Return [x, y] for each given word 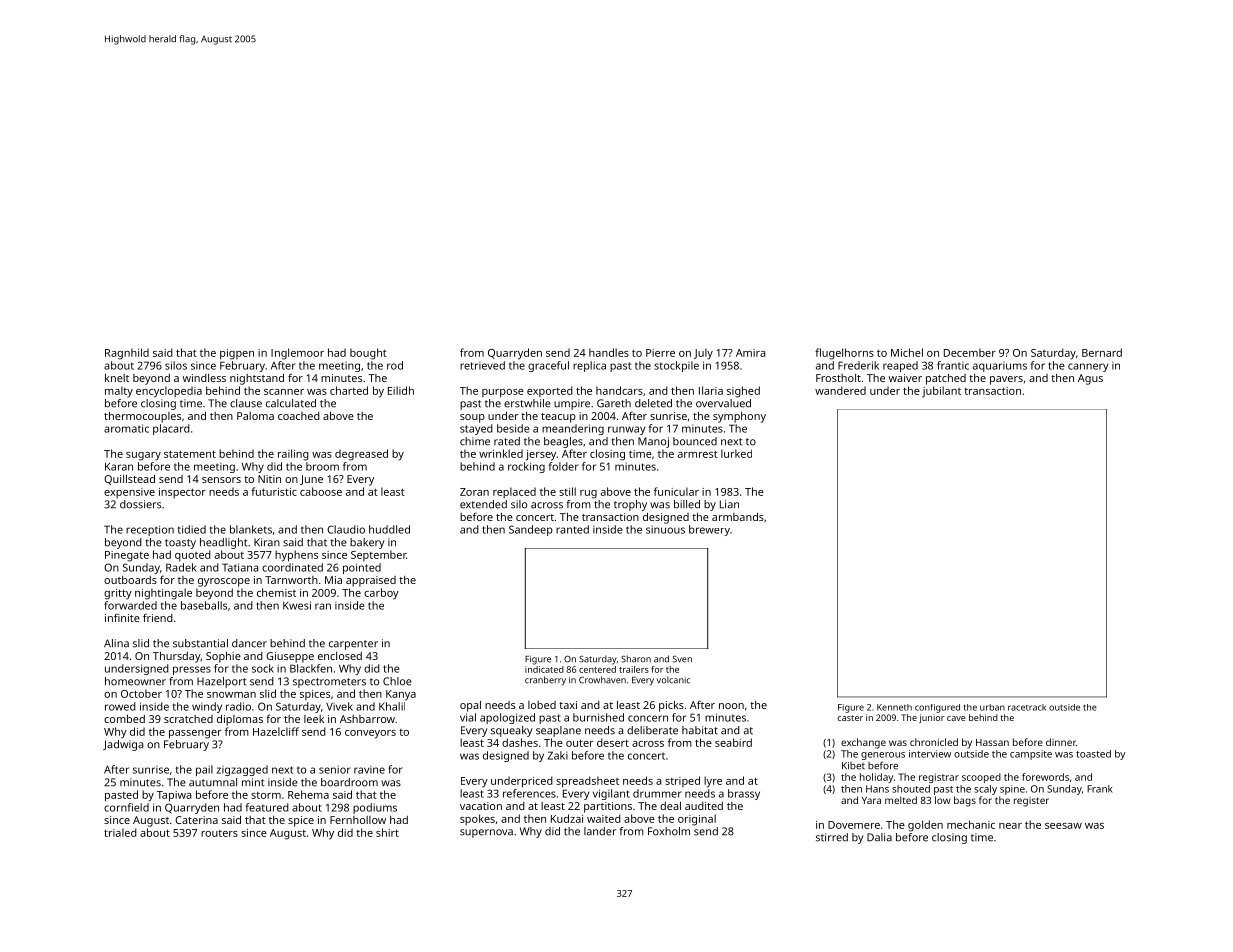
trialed [120, 832]
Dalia [879, 837]
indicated [544, 669]
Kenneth [894, 707]
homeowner [135, 681]
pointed [362, 568]
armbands [738, 516]
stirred [832, 837]
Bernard [1102, 352]
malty [119, 392]
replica [589, 366]
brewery [709, 530]
